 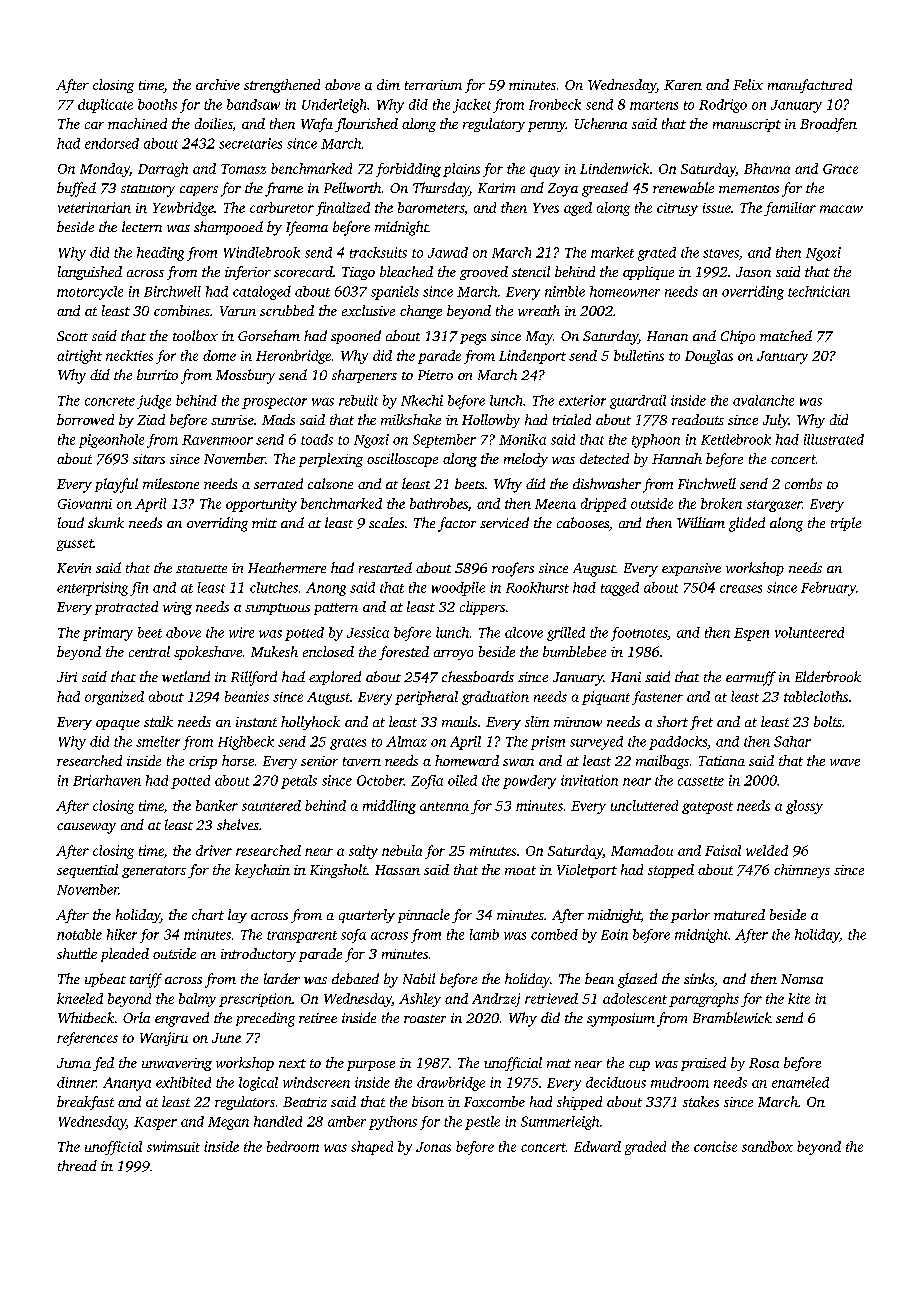 What do you see at coordinates (484, 934) in the screenshot?
I see `lamb` at bounding box center [484, 934].
